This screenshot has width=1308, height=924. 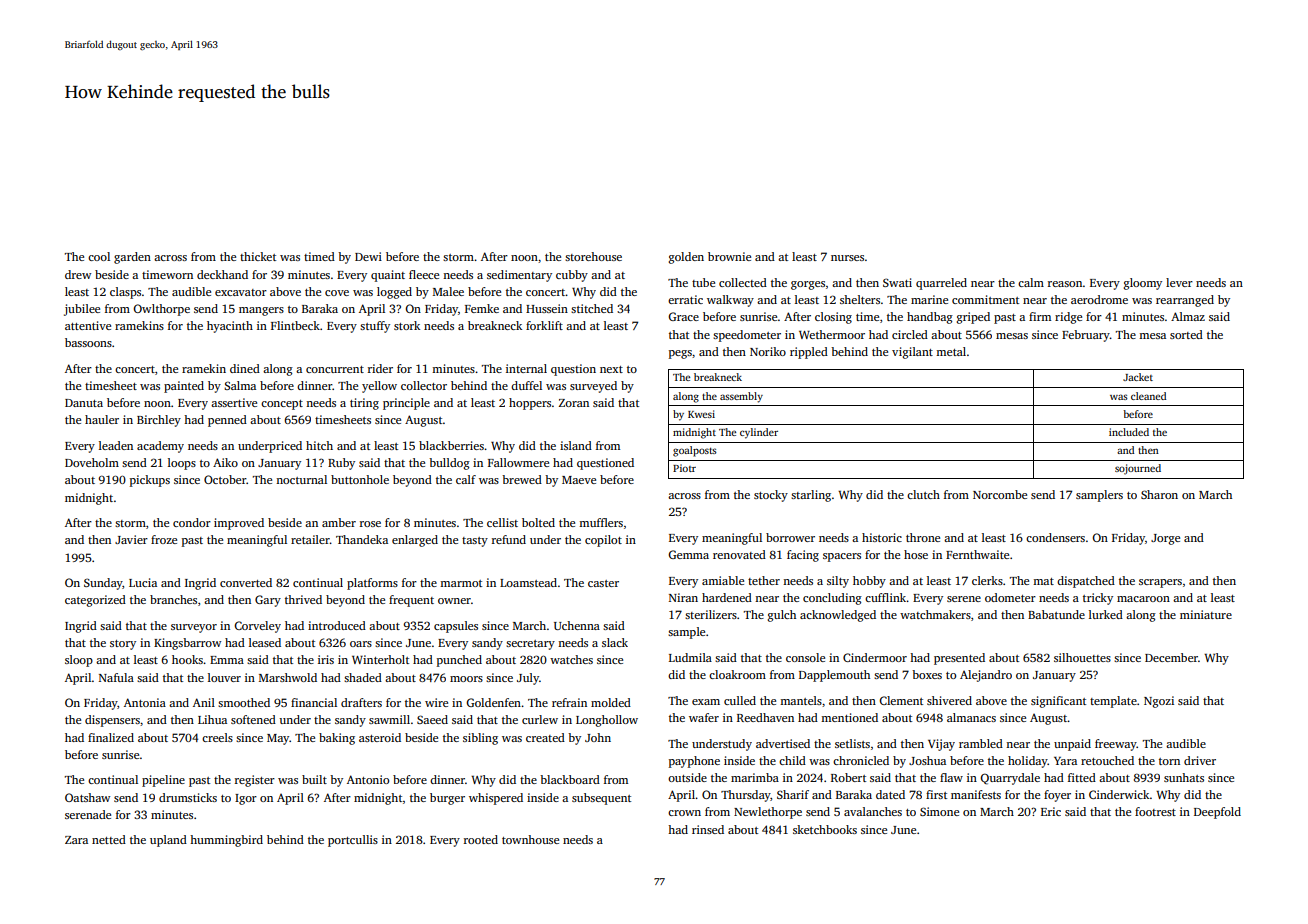 What do you see at coordinates (82, 310) in the screenshot?
I see `jubilee` at bounding box center [82, 310].
